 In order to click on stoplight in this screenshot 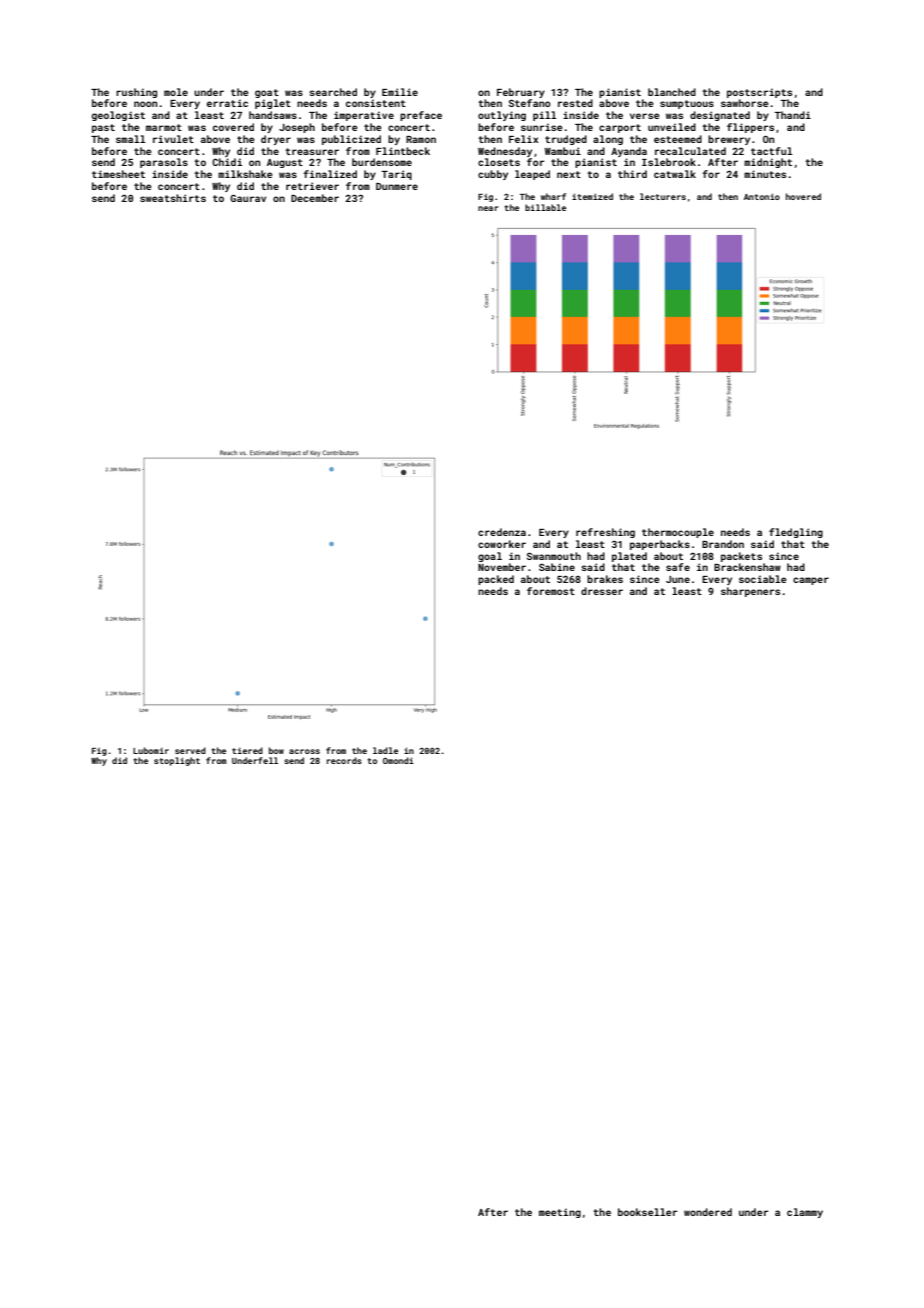, I will do `click(177, 761)`.
